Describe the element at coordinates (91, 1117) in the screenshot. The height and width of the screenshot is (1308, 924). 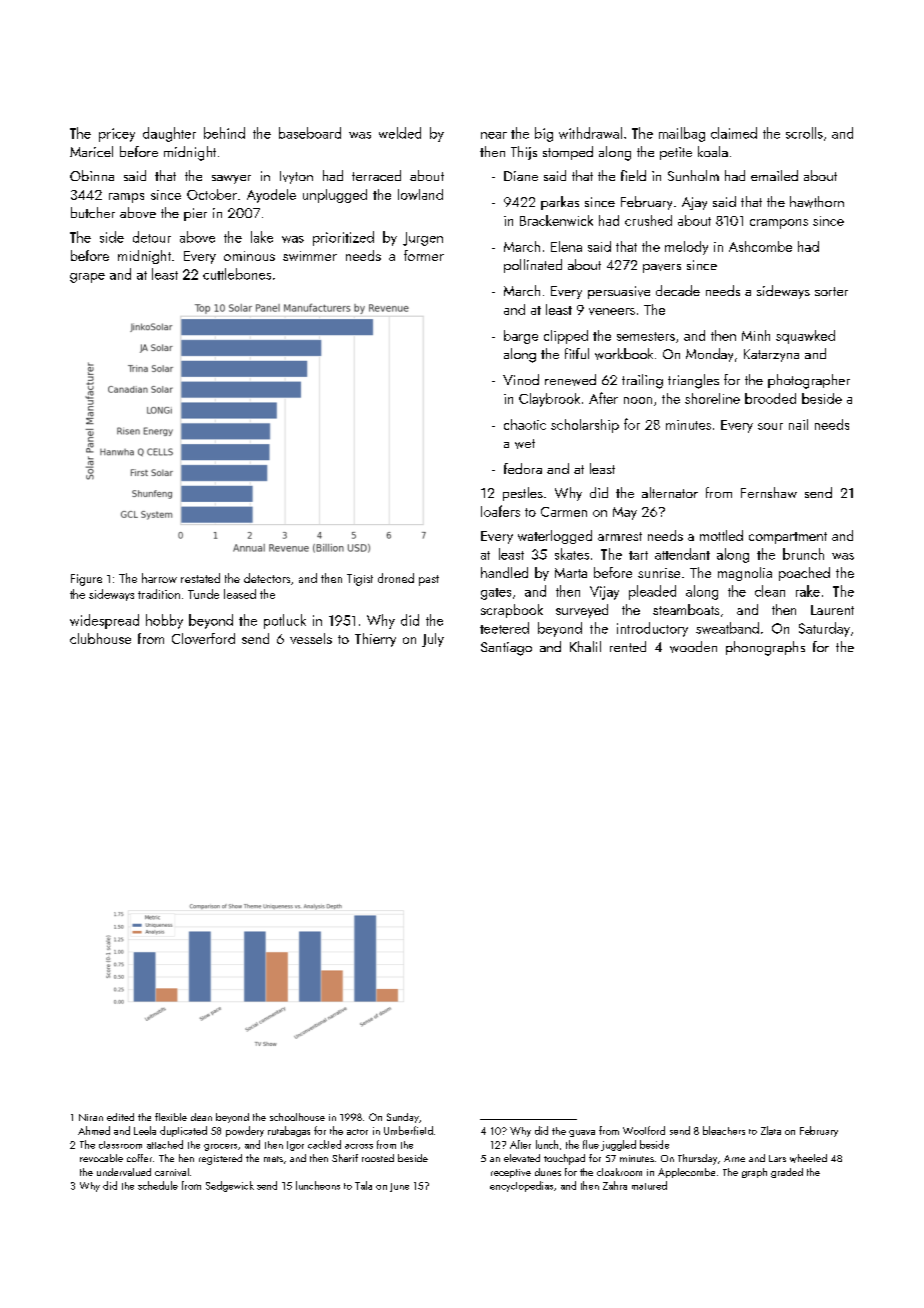
I see `Niran` at that location.
